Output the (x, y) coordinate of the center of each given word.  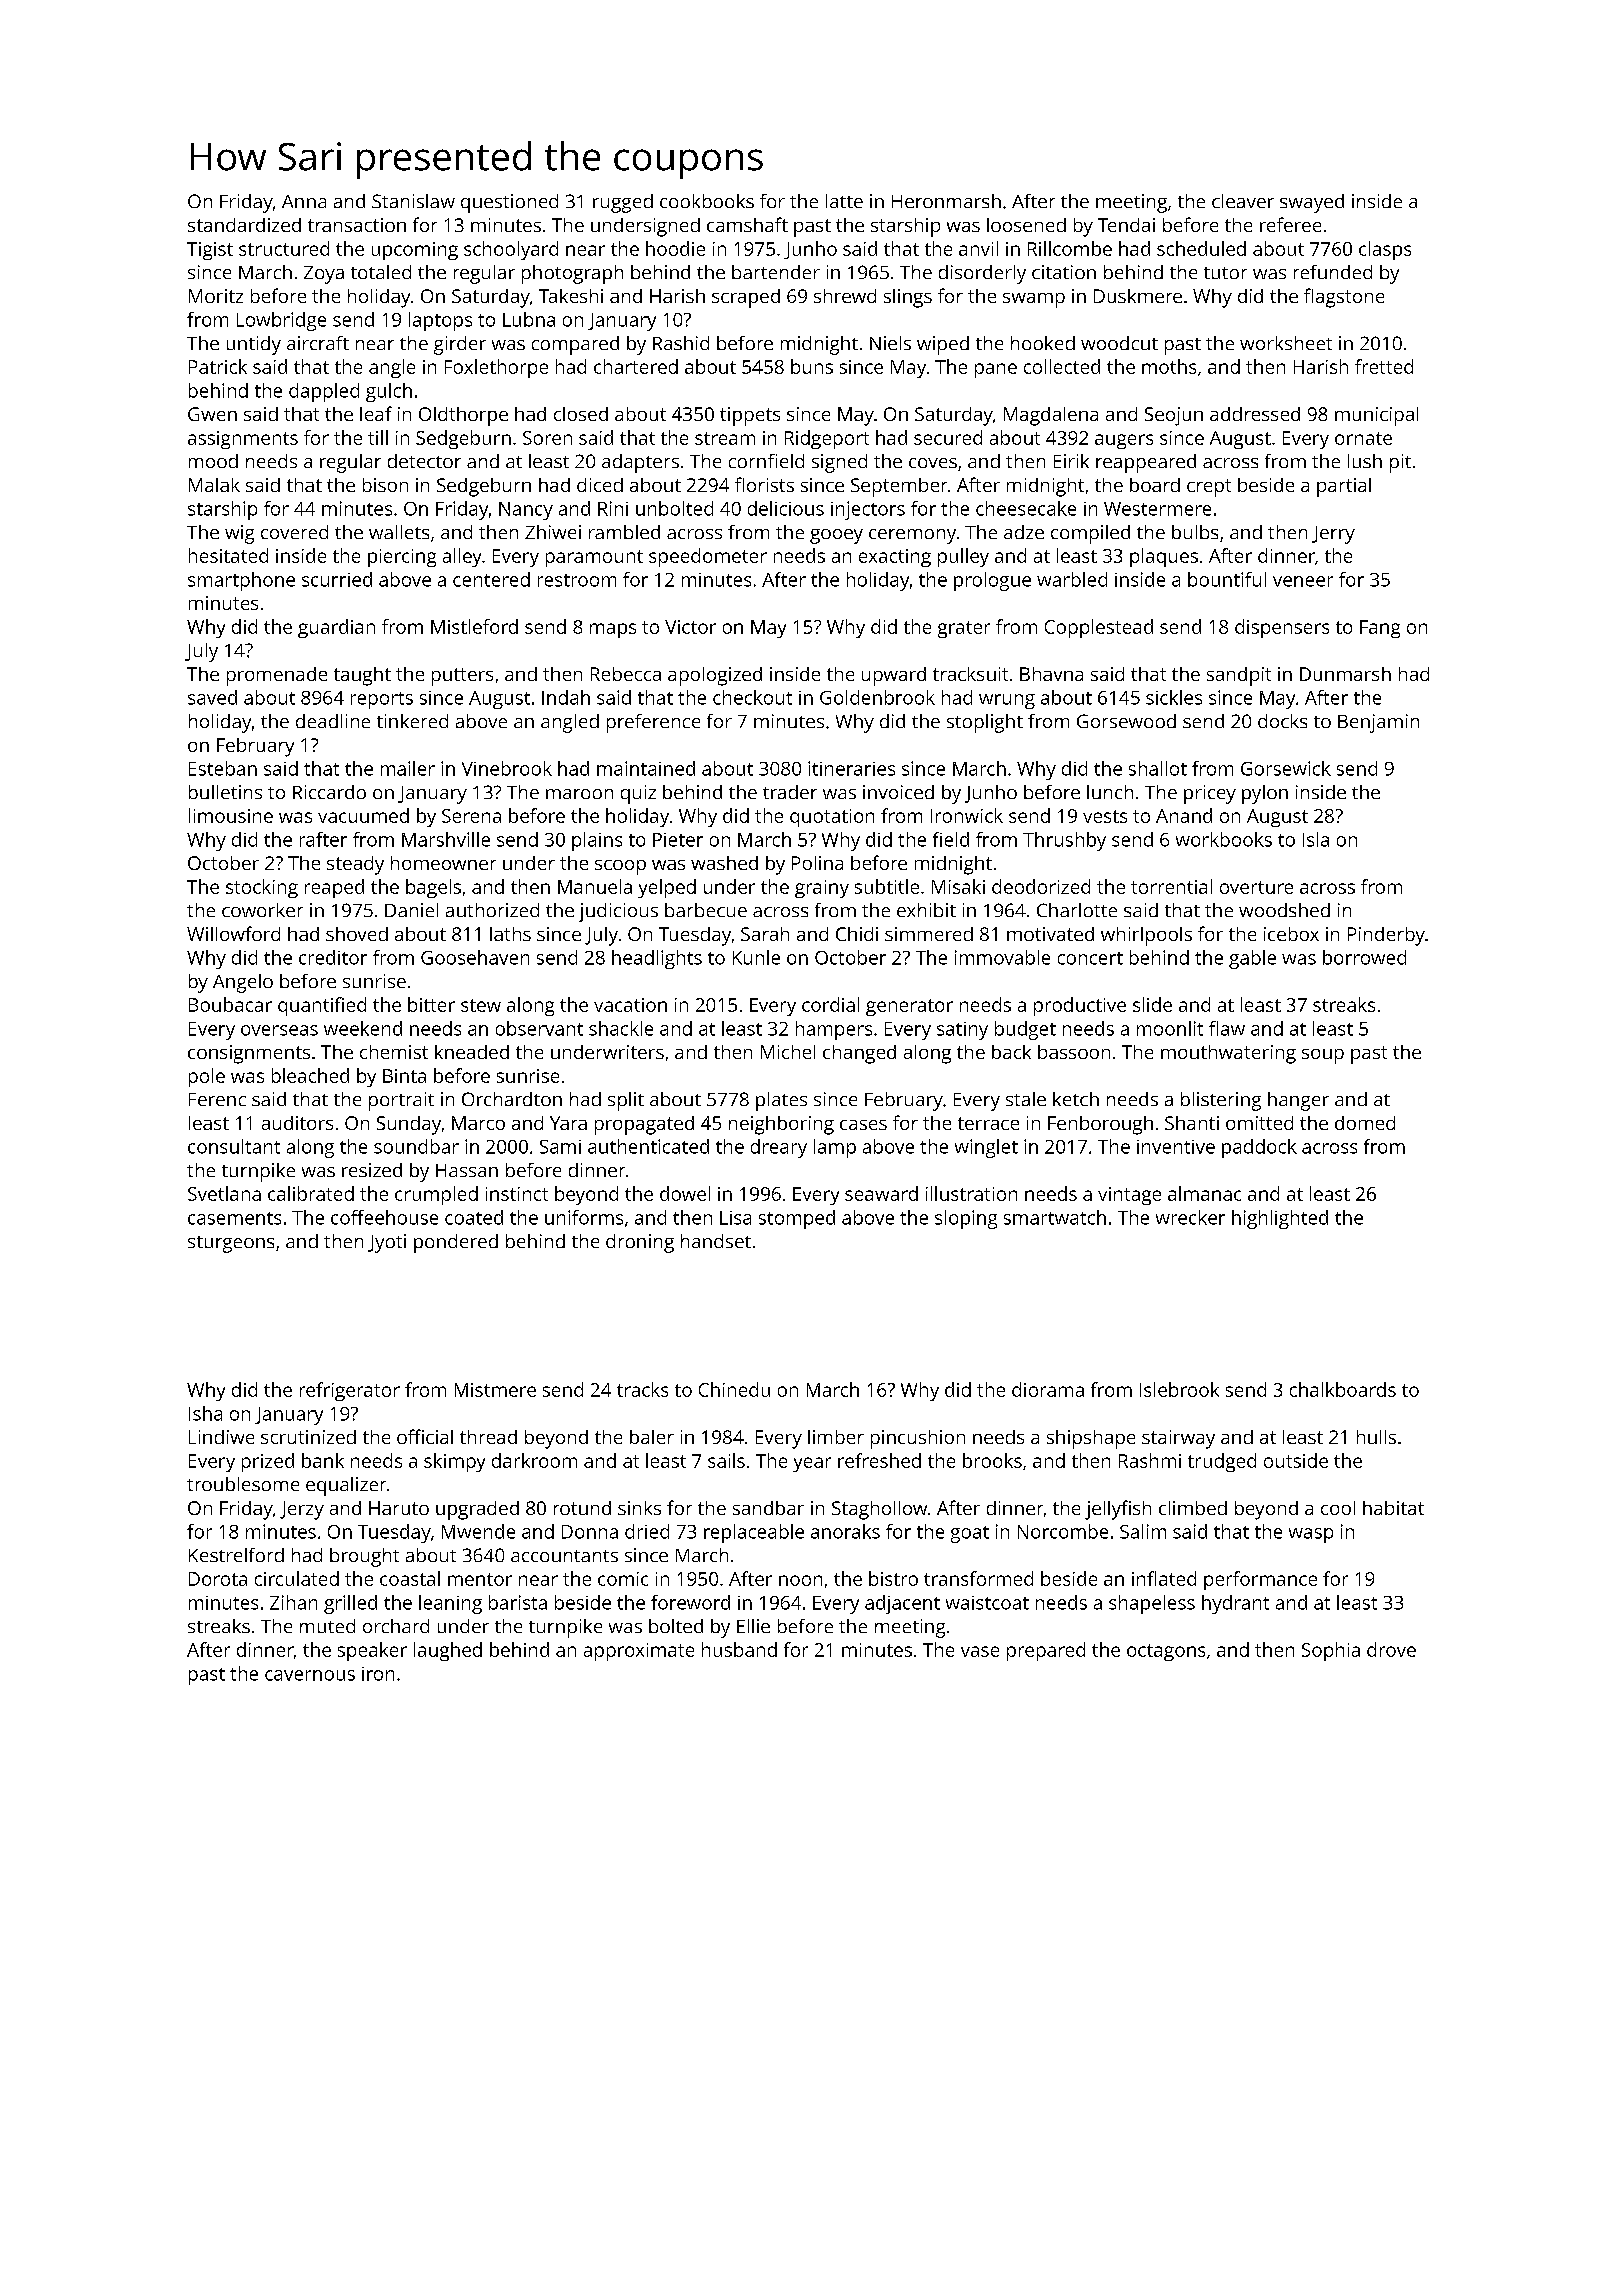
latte (844, 201)
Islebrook (1179, 1389)
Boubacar (230, 1004)
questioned (509, 203)
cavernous (310, 1675)
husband (739, 1649)
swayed (1312, 203)
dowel (685, 1193)
